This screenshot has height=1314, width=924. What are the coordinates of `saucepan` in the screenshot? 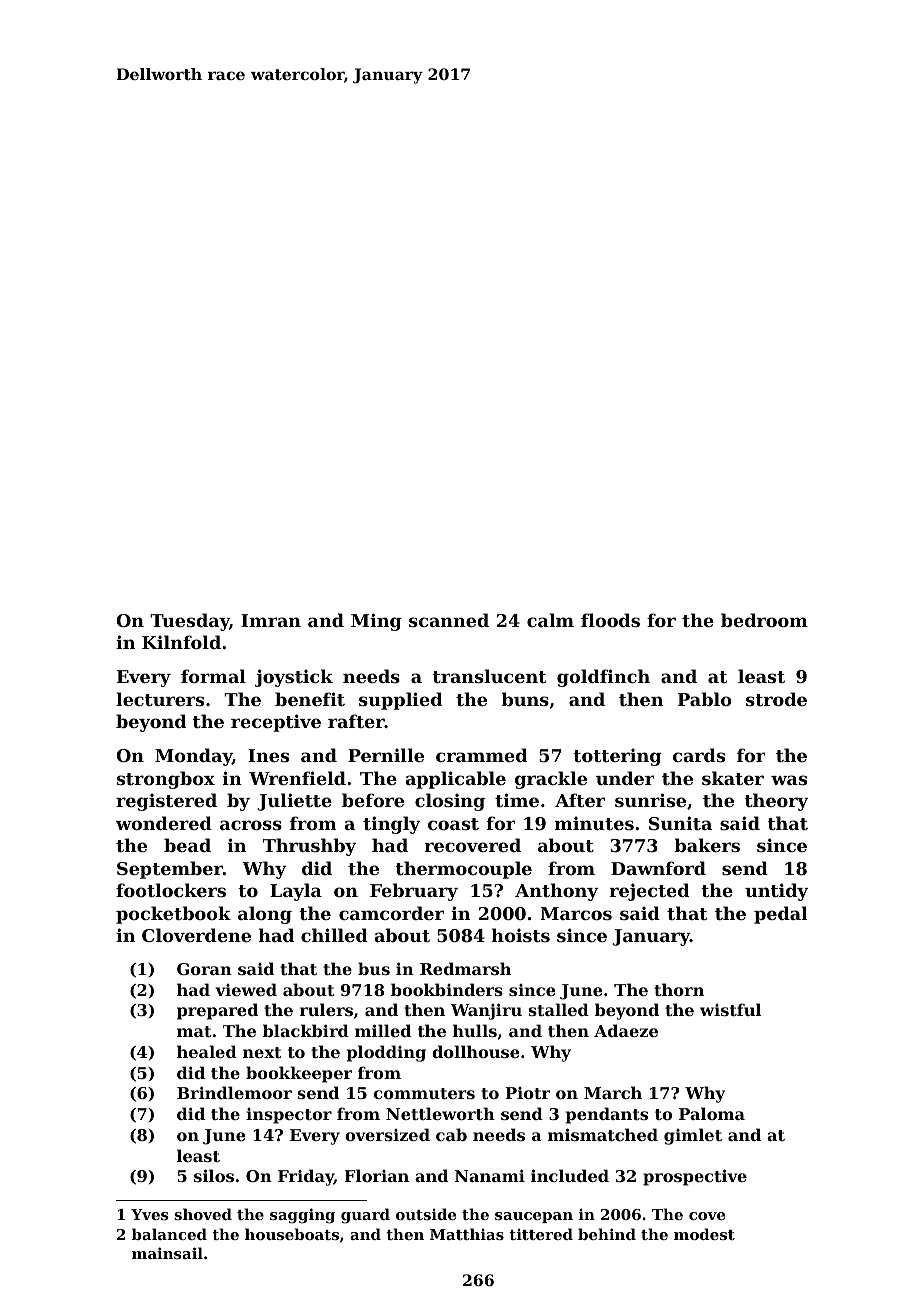 It's located at (534, 1217).
